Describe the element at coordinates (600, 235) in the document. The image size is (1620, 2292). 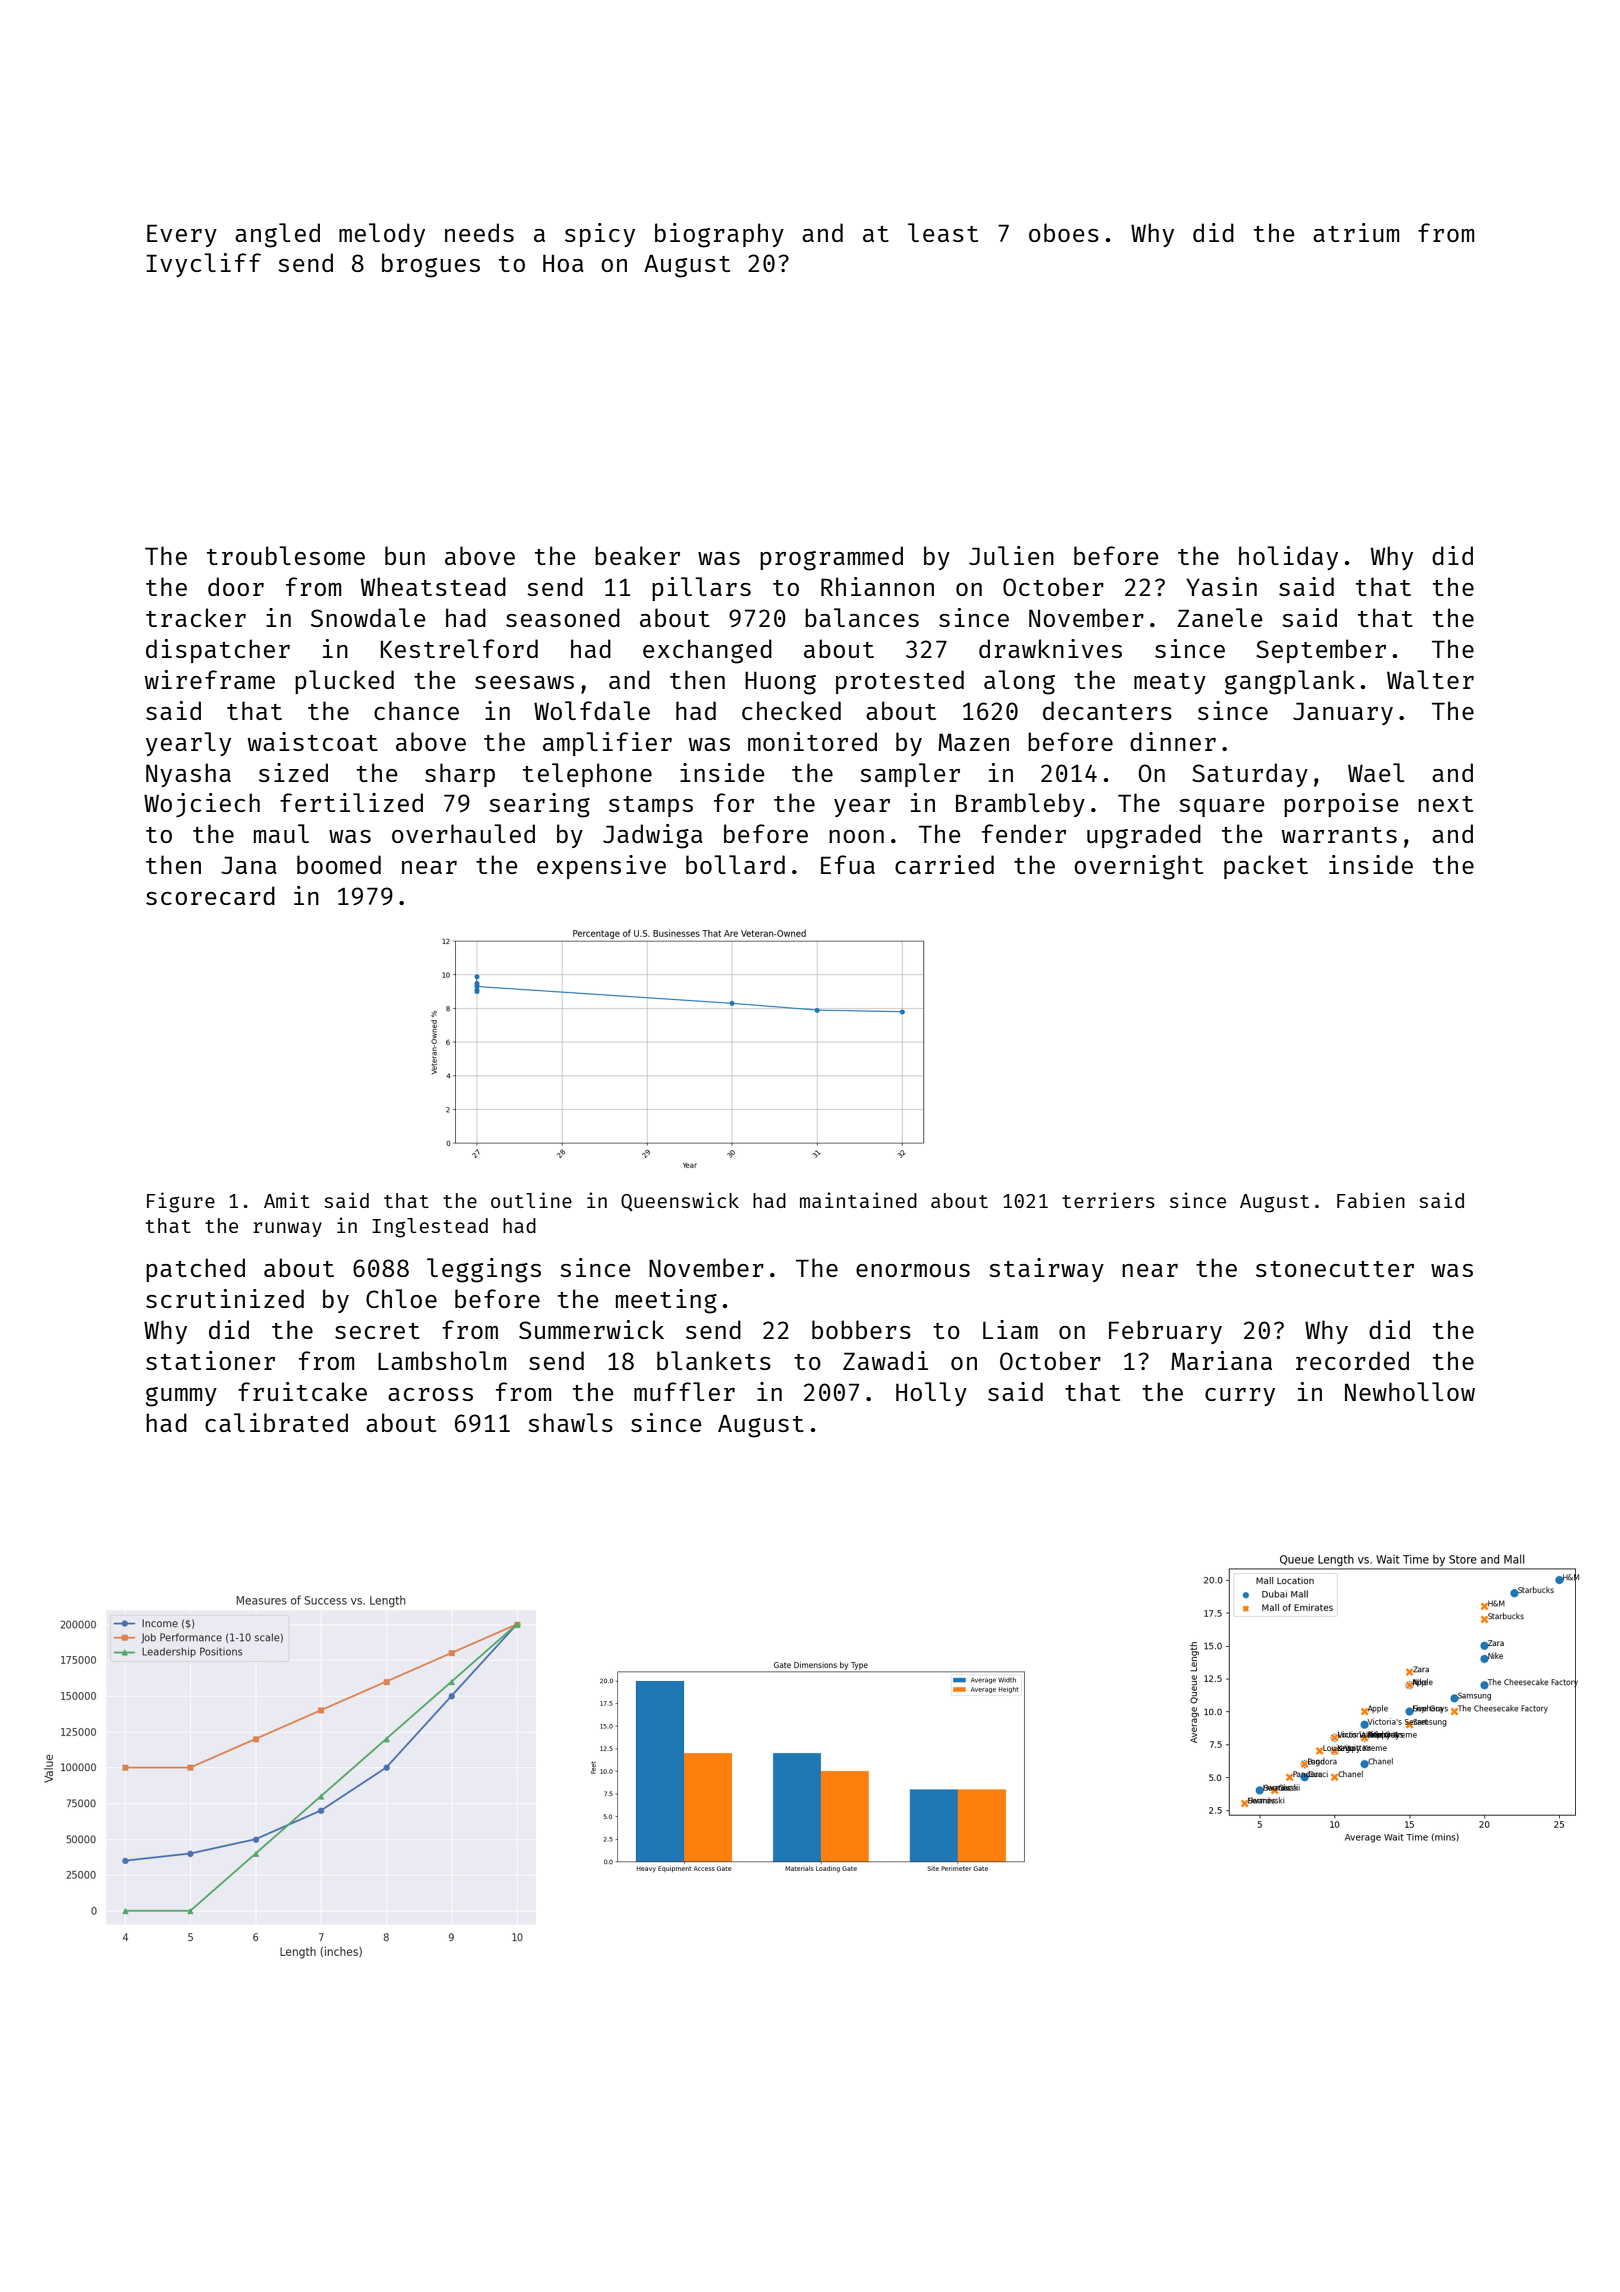
I see `spicy` at that location.
